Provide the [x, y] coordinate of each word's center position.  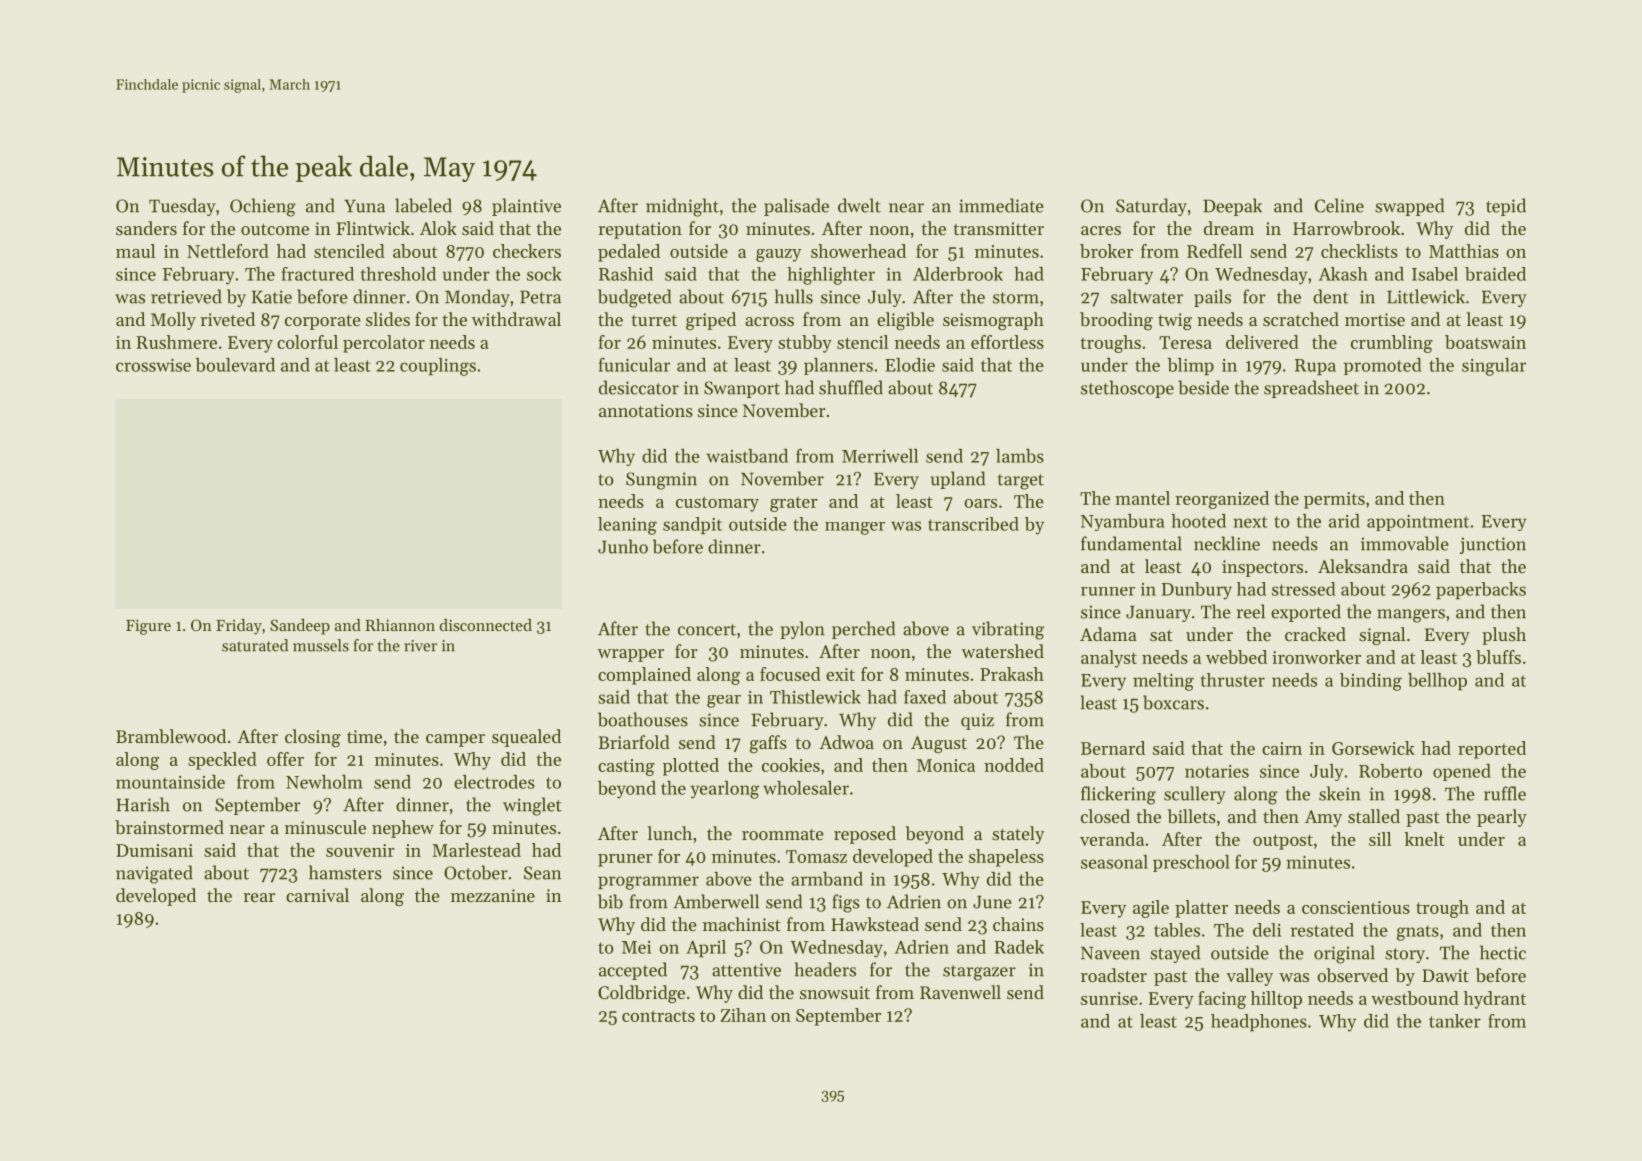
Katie [272, 297]
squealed [526, 738]
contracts [658, 1016]
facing [1222, 1000]
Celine [1339, 205]
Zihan [743, 1015]
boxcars [1173, 702]
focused [790, 674]
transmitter [998, 228]
